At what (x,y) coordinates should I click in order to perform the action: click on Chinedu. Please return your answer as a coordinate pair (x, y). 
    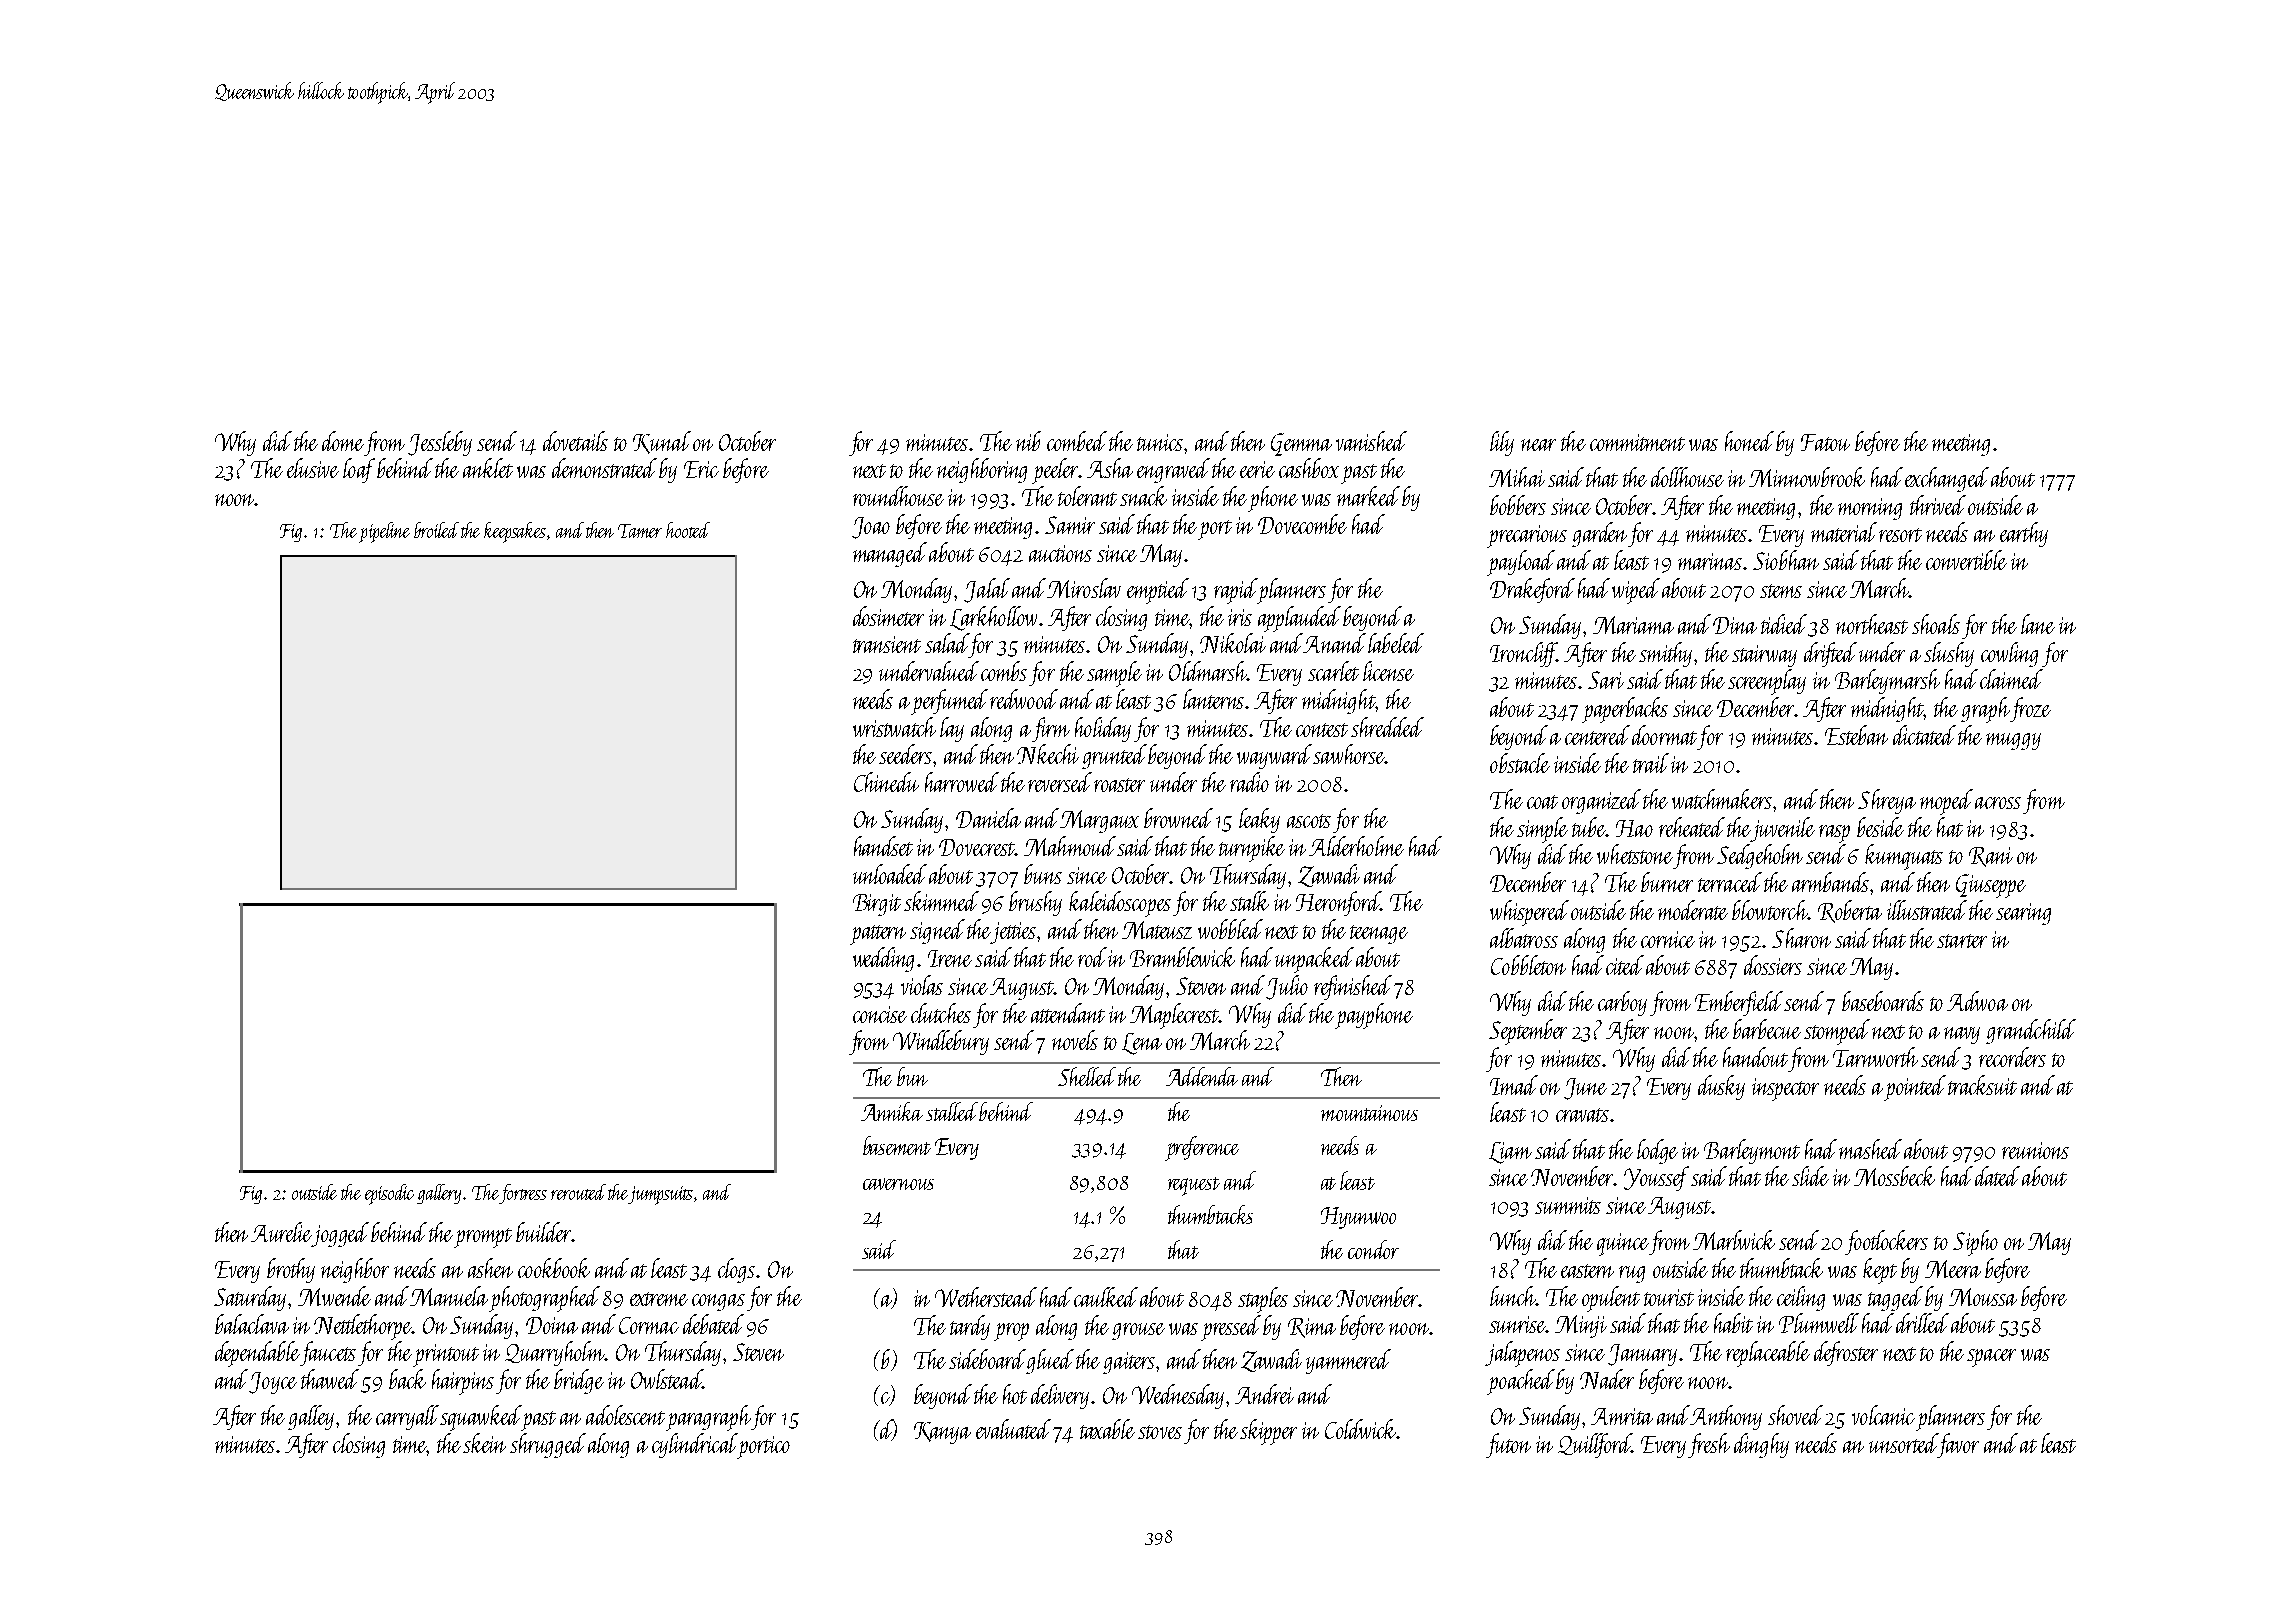
    Looking at the image, I should click on (886, 782).
